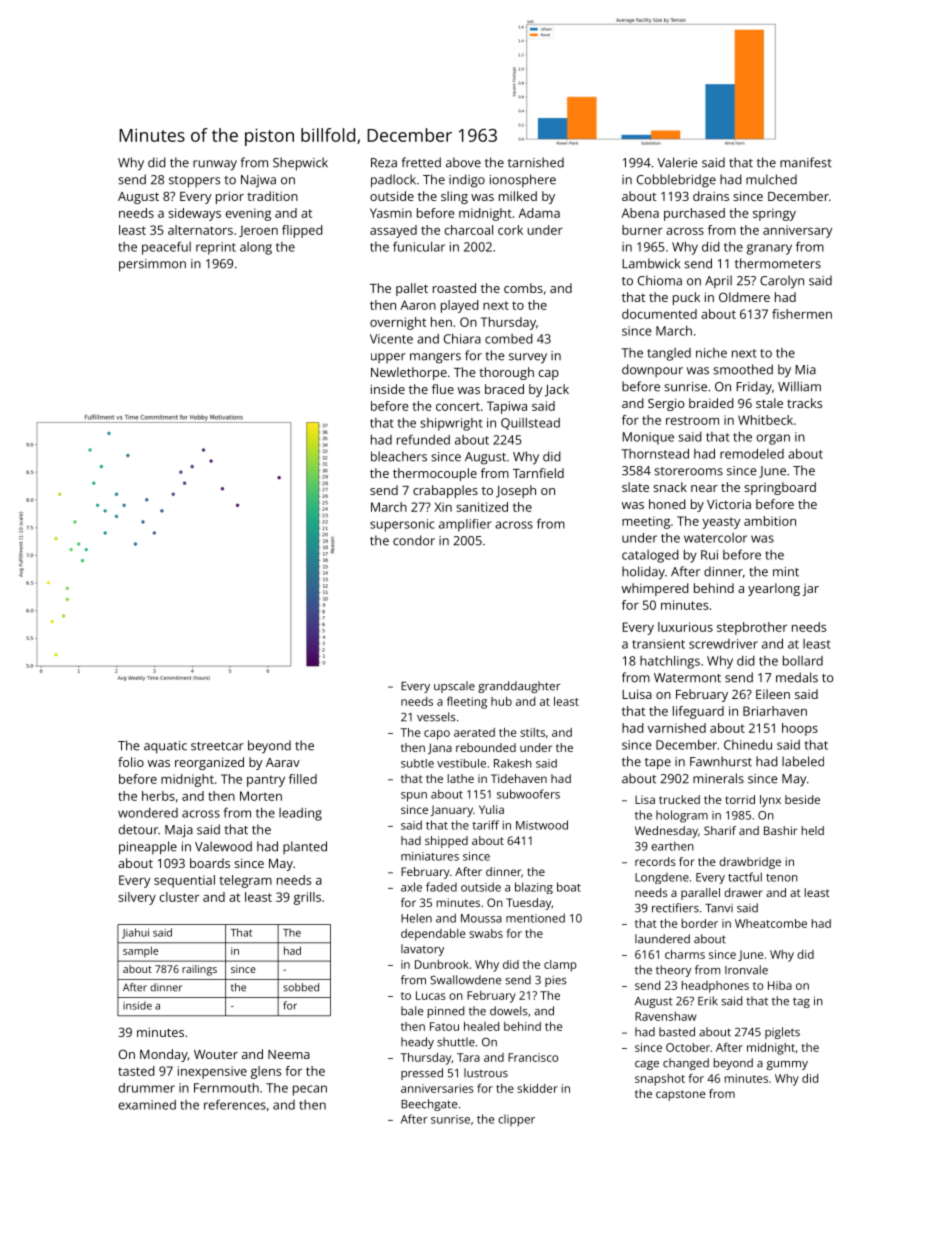  What do you see at coordinates (720, 830) in the screenshot?
I see `Sharif` at bounding box center [720, 830].
